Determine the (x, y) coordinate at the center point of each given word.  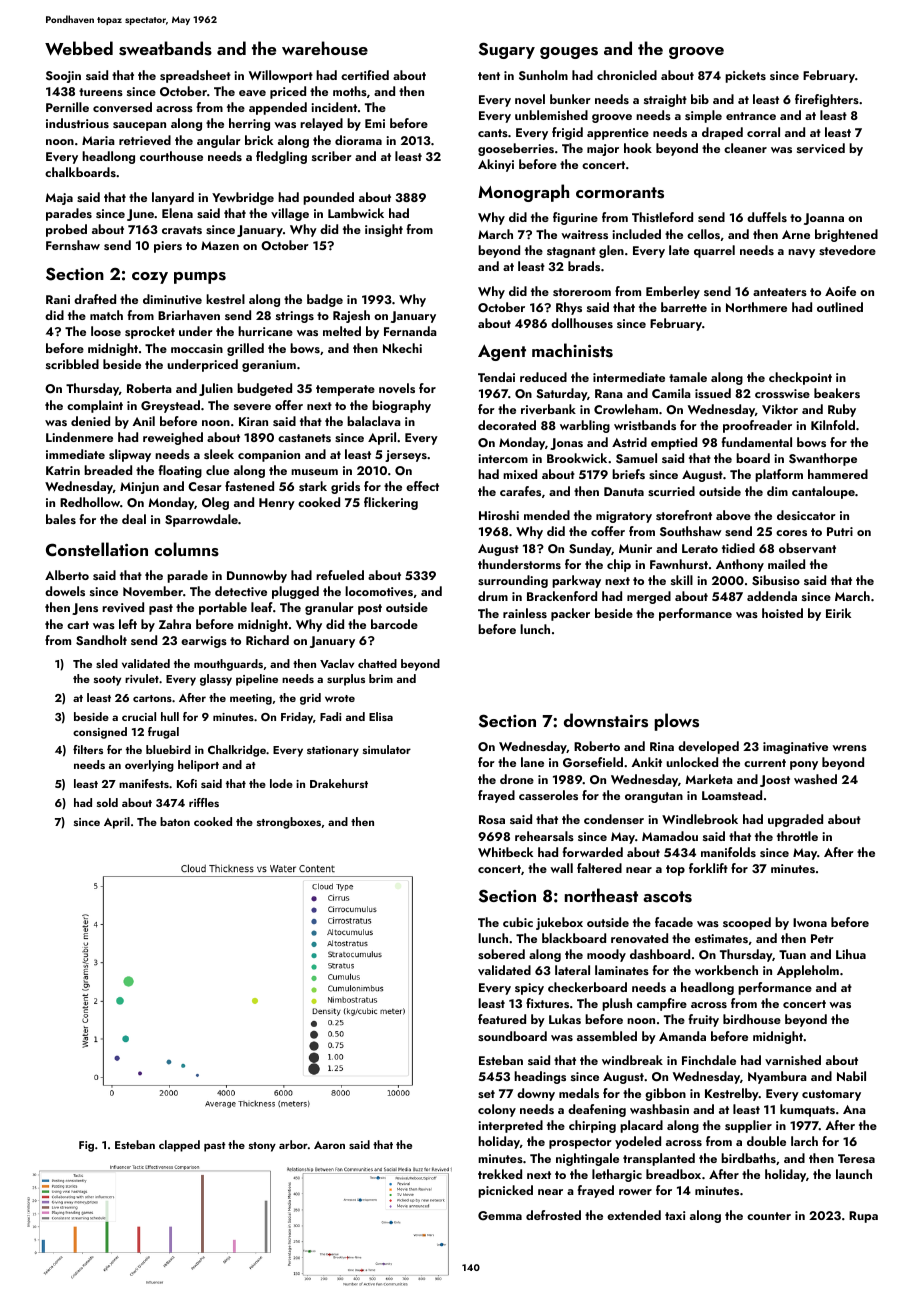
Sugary (507, 50)
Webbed (79, 48)
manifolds (728, 852)
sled (107, 663)
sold (107, 802)
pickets (745, 76)
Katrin (63, 470)
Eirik (838, 613)
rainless (525, 613)
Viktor (780, 409)
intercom (503, 458)
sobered (501, 954)
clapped (179, 1146)
